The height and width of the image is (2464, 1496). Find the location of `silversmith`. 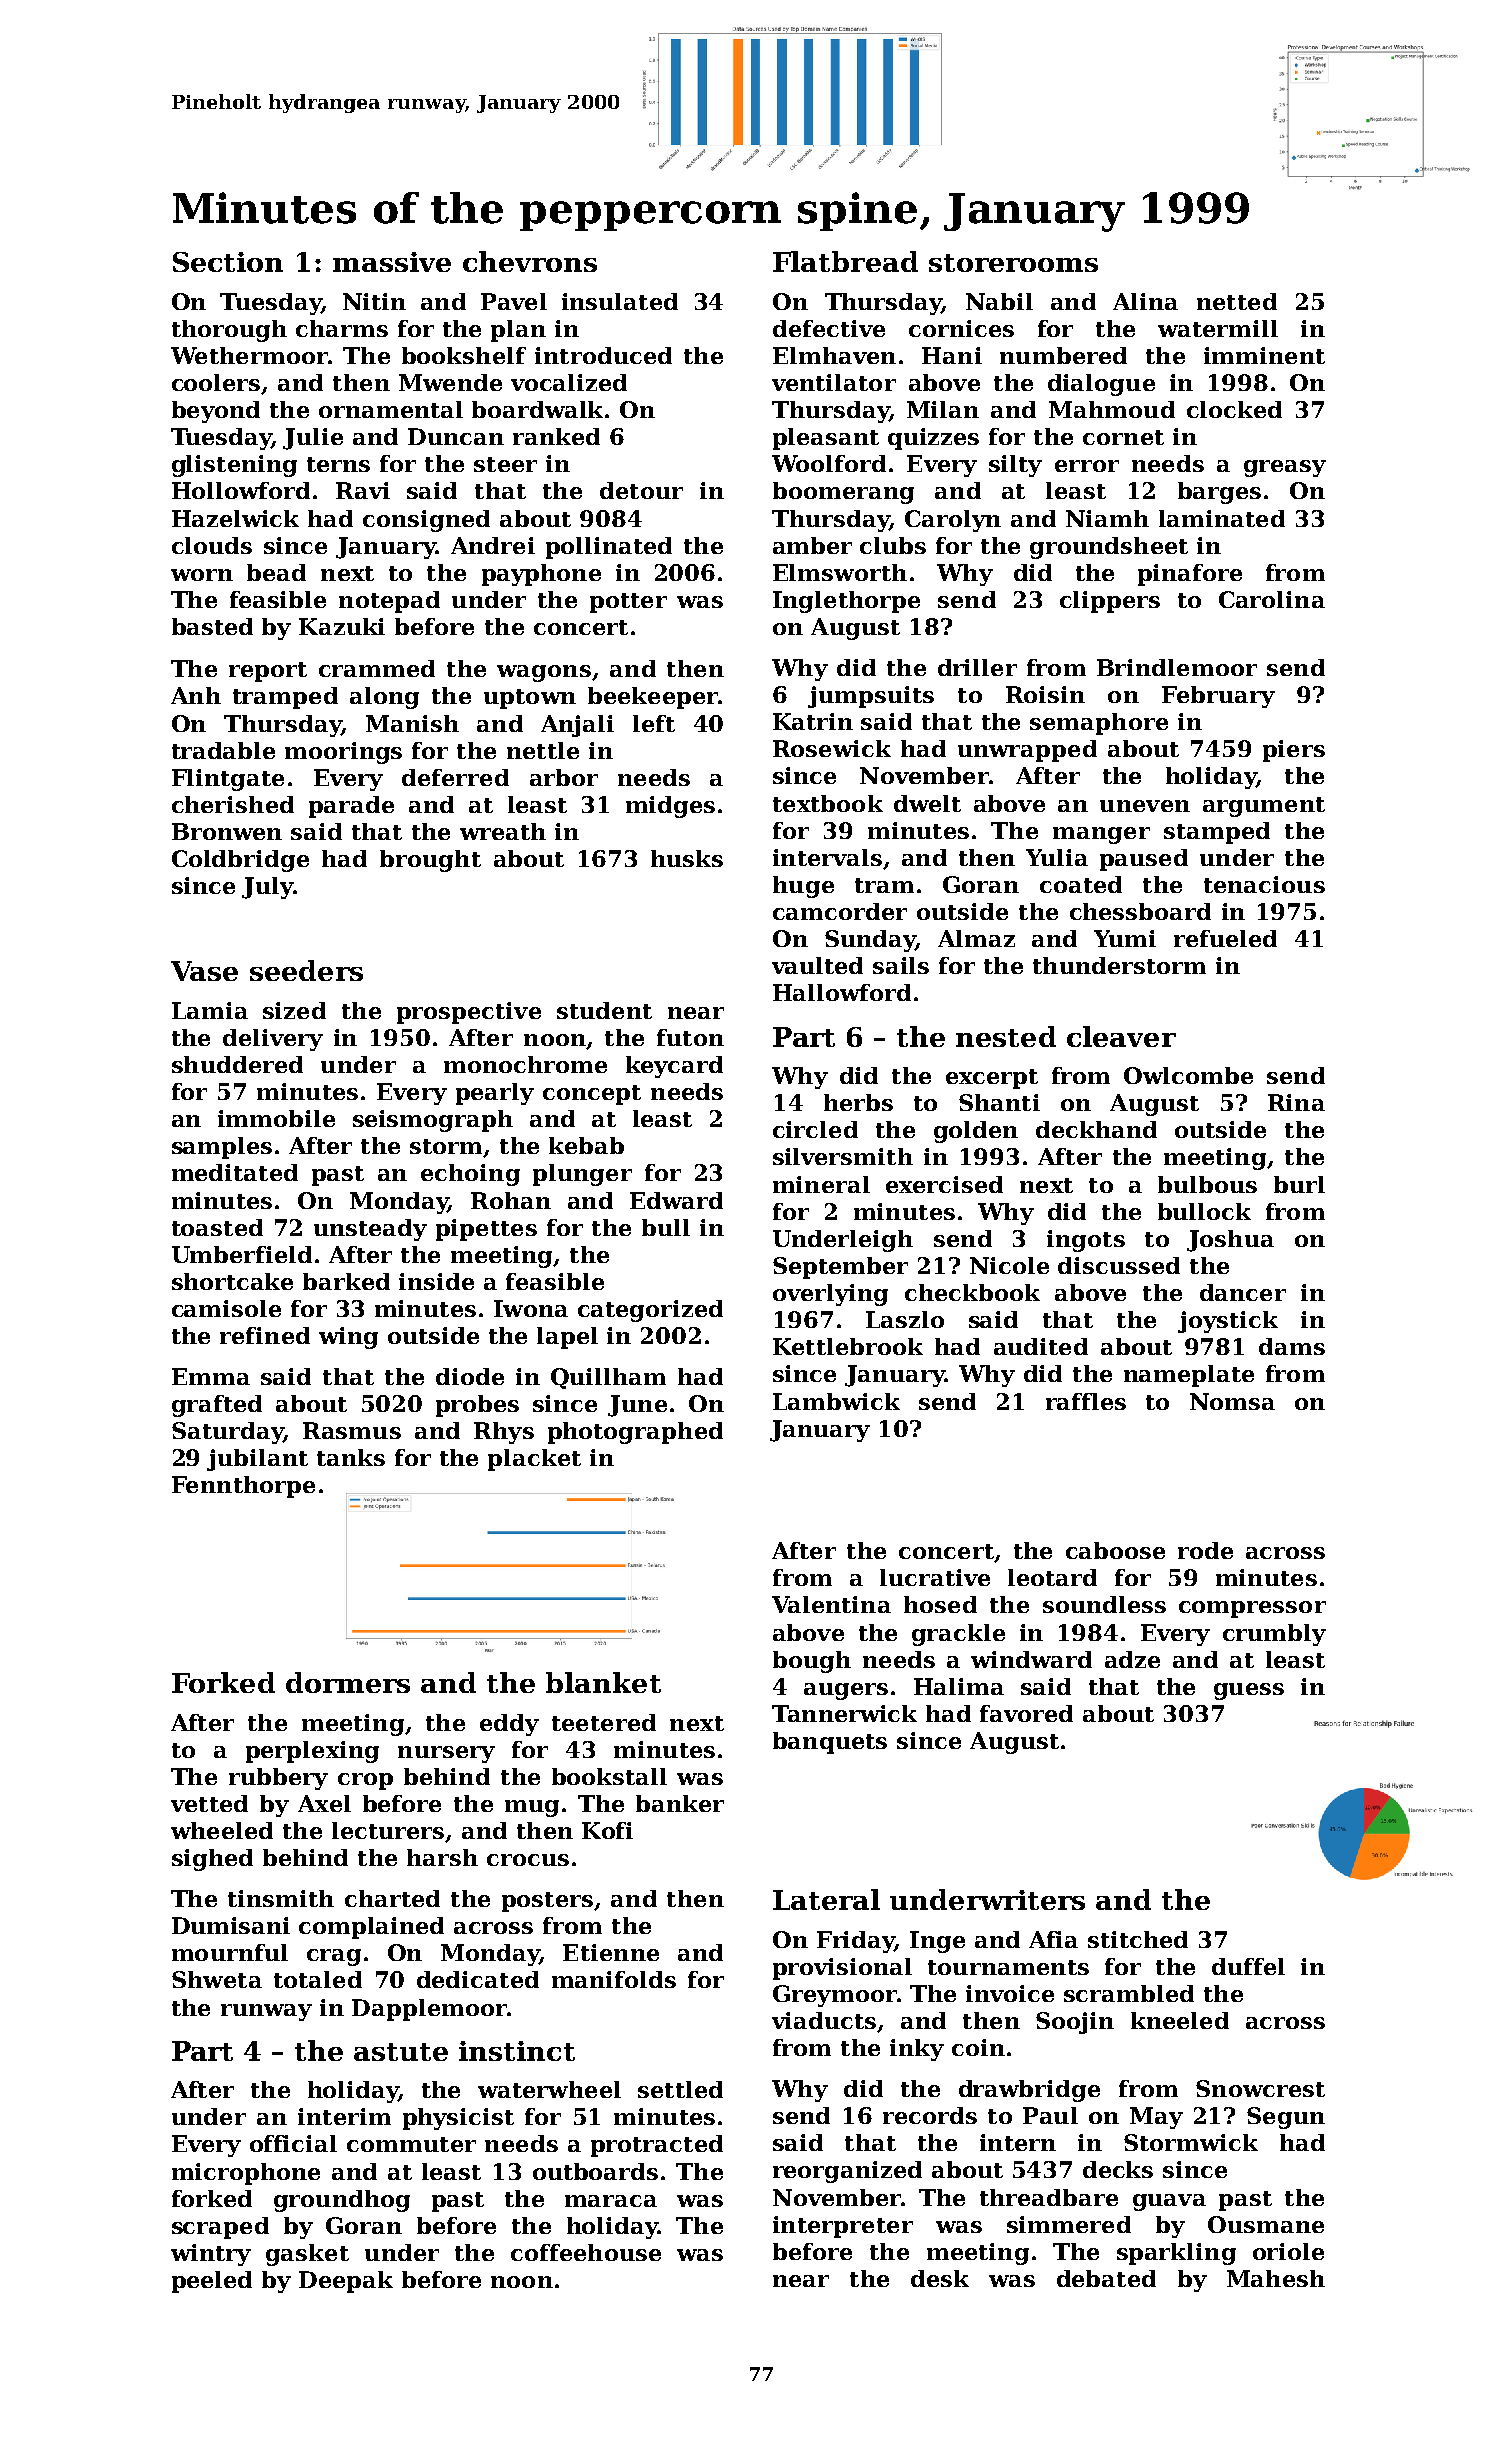

silversmith is located at coordinates (843, 1156).
